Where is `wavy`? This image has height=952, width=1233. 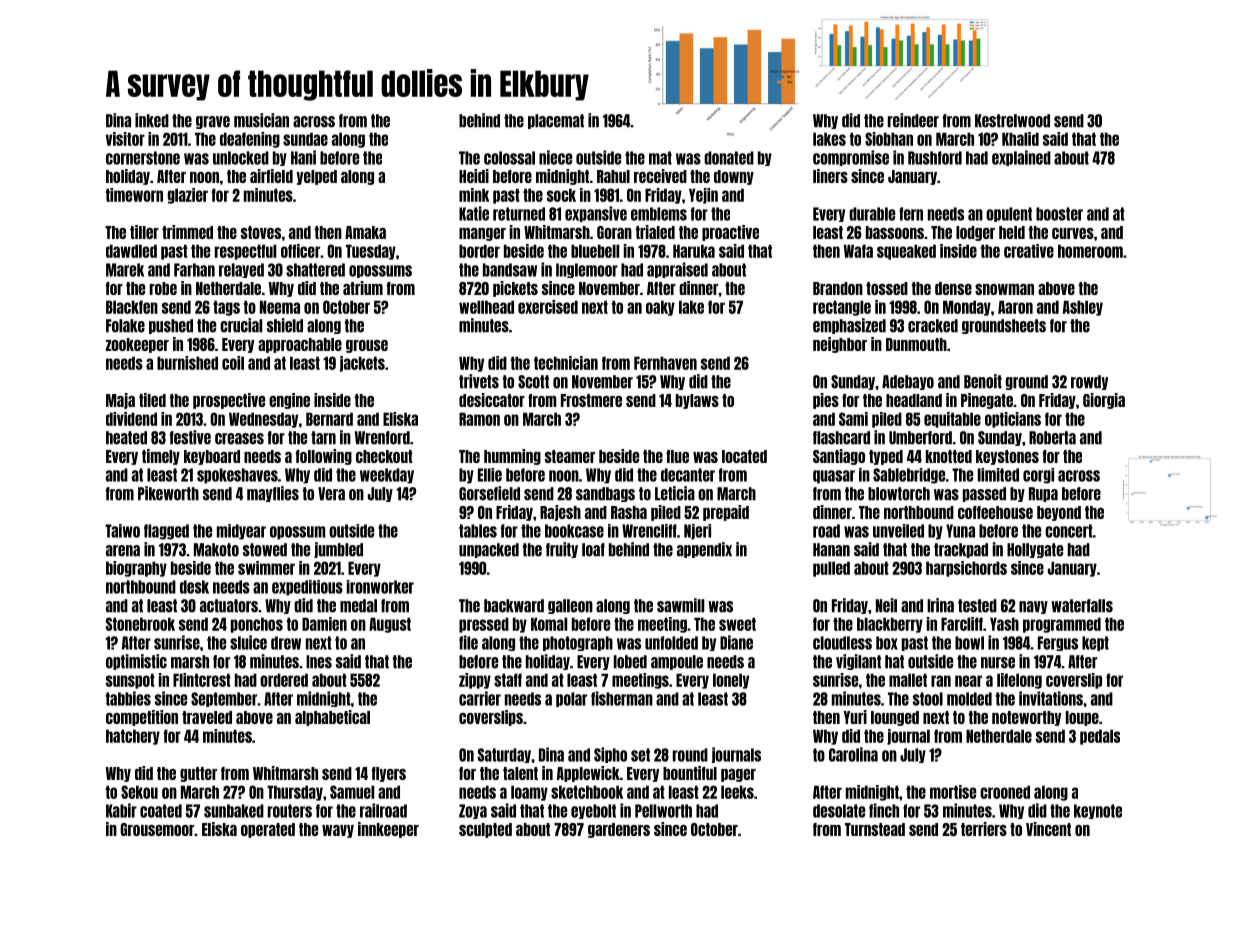 wavy is located at coordinates (338, 831).
